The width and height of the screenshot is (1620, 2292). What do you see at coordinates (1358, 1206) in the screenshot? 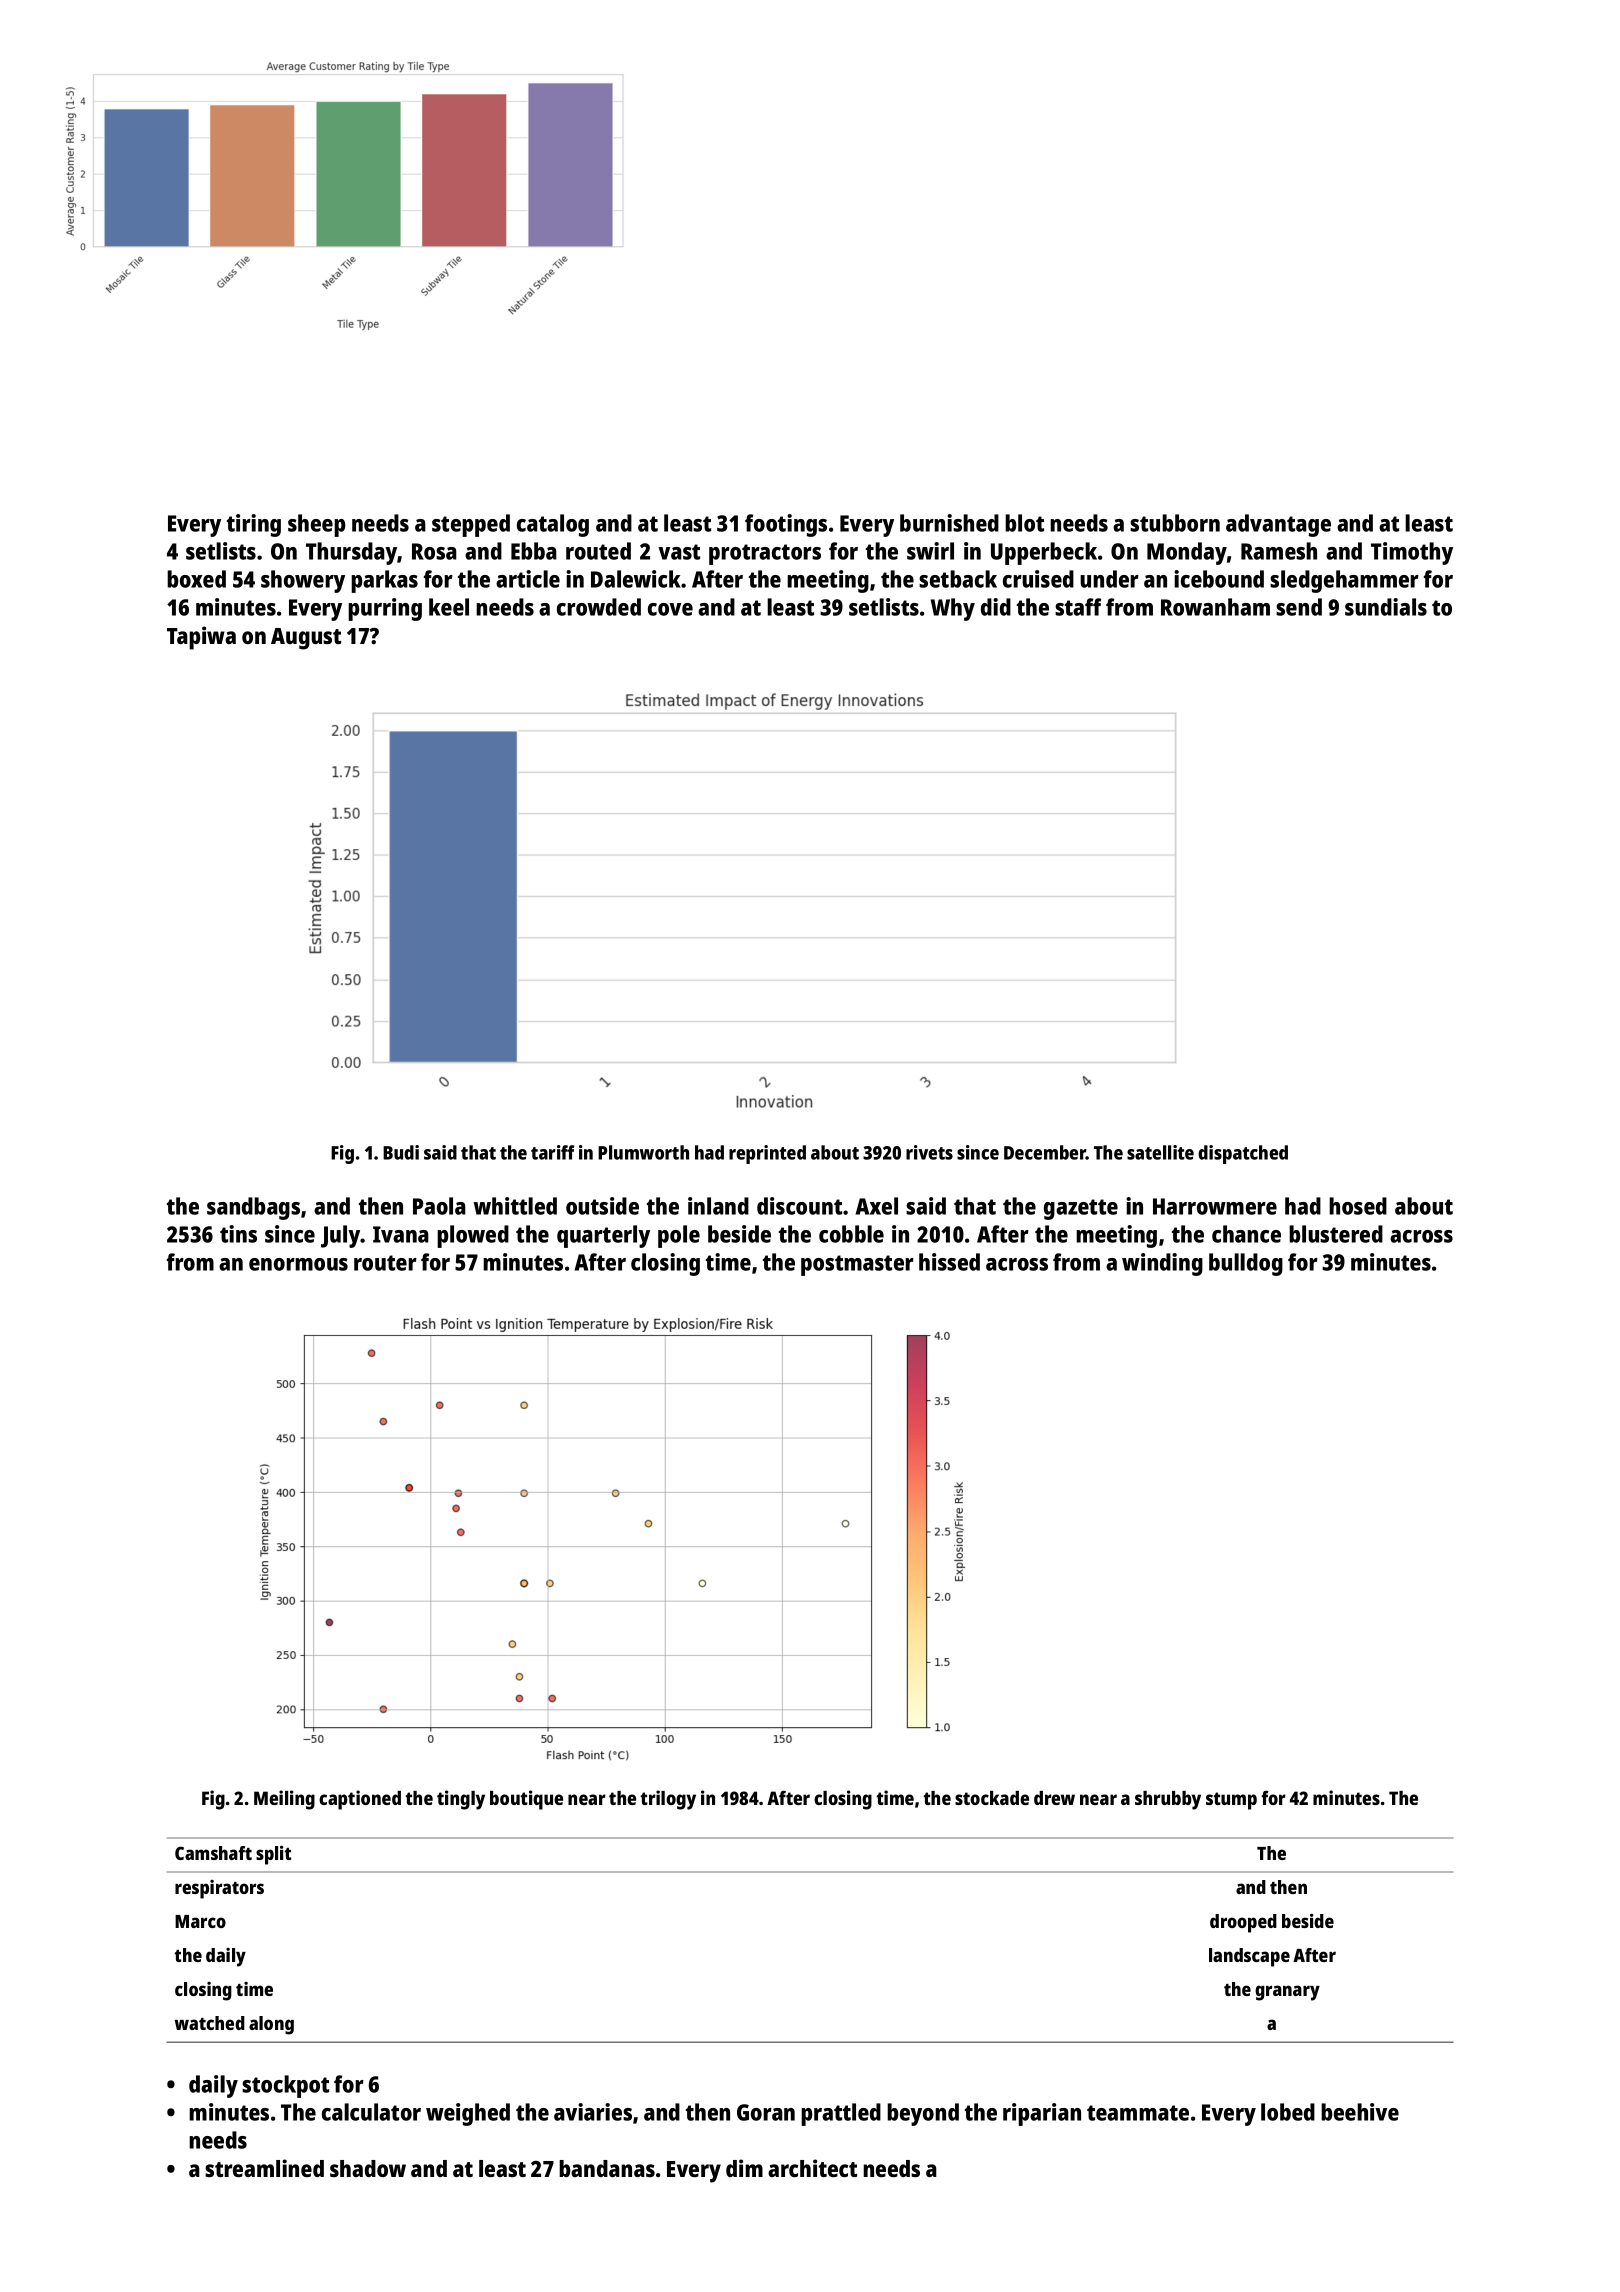
I see `hosed` at bounding box center [1358, 1206].
